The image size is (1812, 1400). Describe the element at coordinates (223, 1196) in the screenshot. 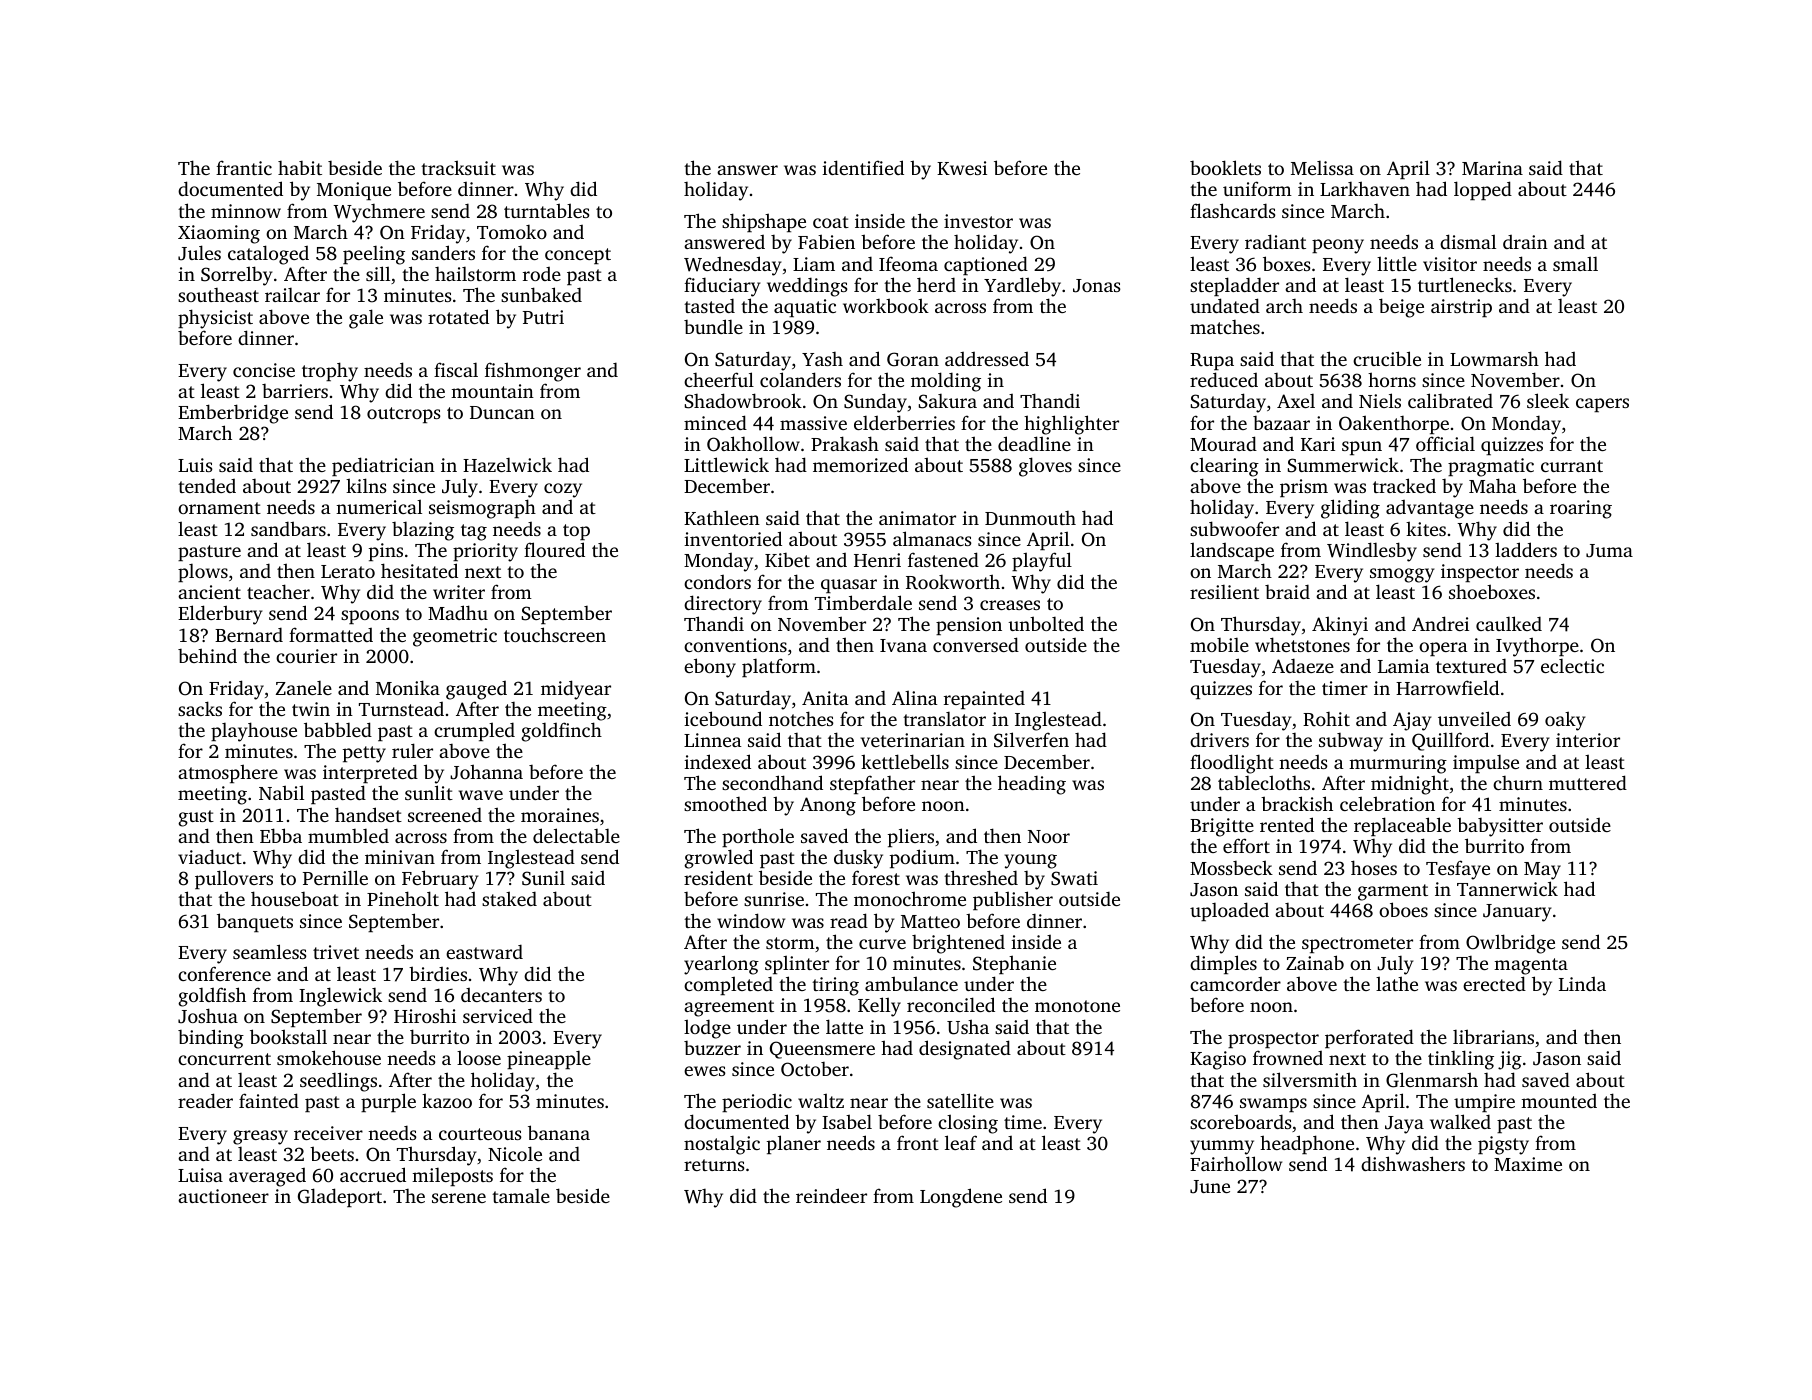

I see `auctioneer` at that location.
